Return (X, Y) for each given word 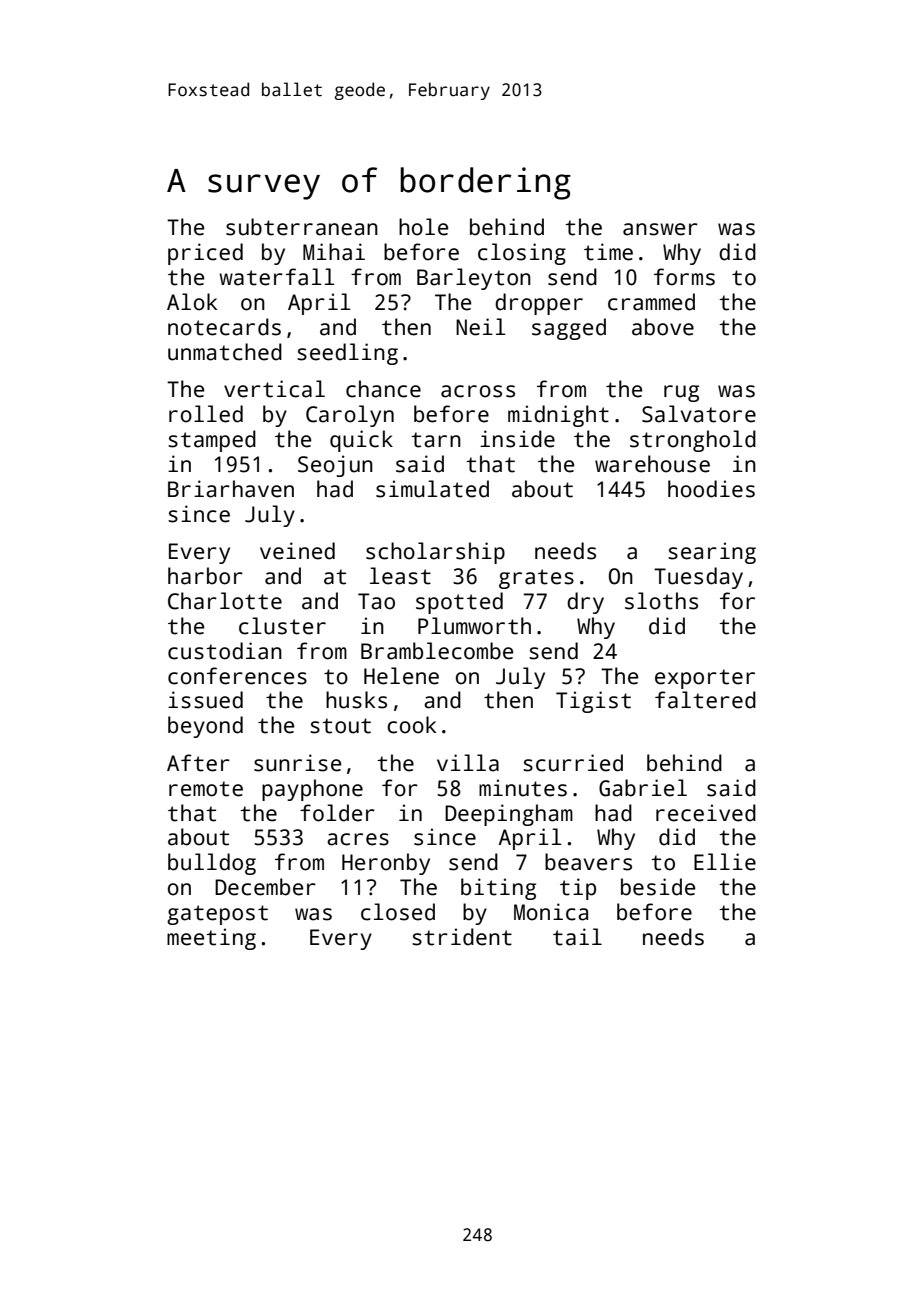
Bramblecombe (437, 651)
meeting (211, 939)
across (478, 391)
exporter (705, 679)
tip (578, 889)
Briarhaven (231, 489)
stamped (212, 441)
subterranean (302, 227)
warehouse (652, 464)
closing (522, 254)
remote (206, 789)
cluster (282, 626)
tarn (436, 440)
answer (660, 229)
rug (681, 393)
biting (498, 889)
